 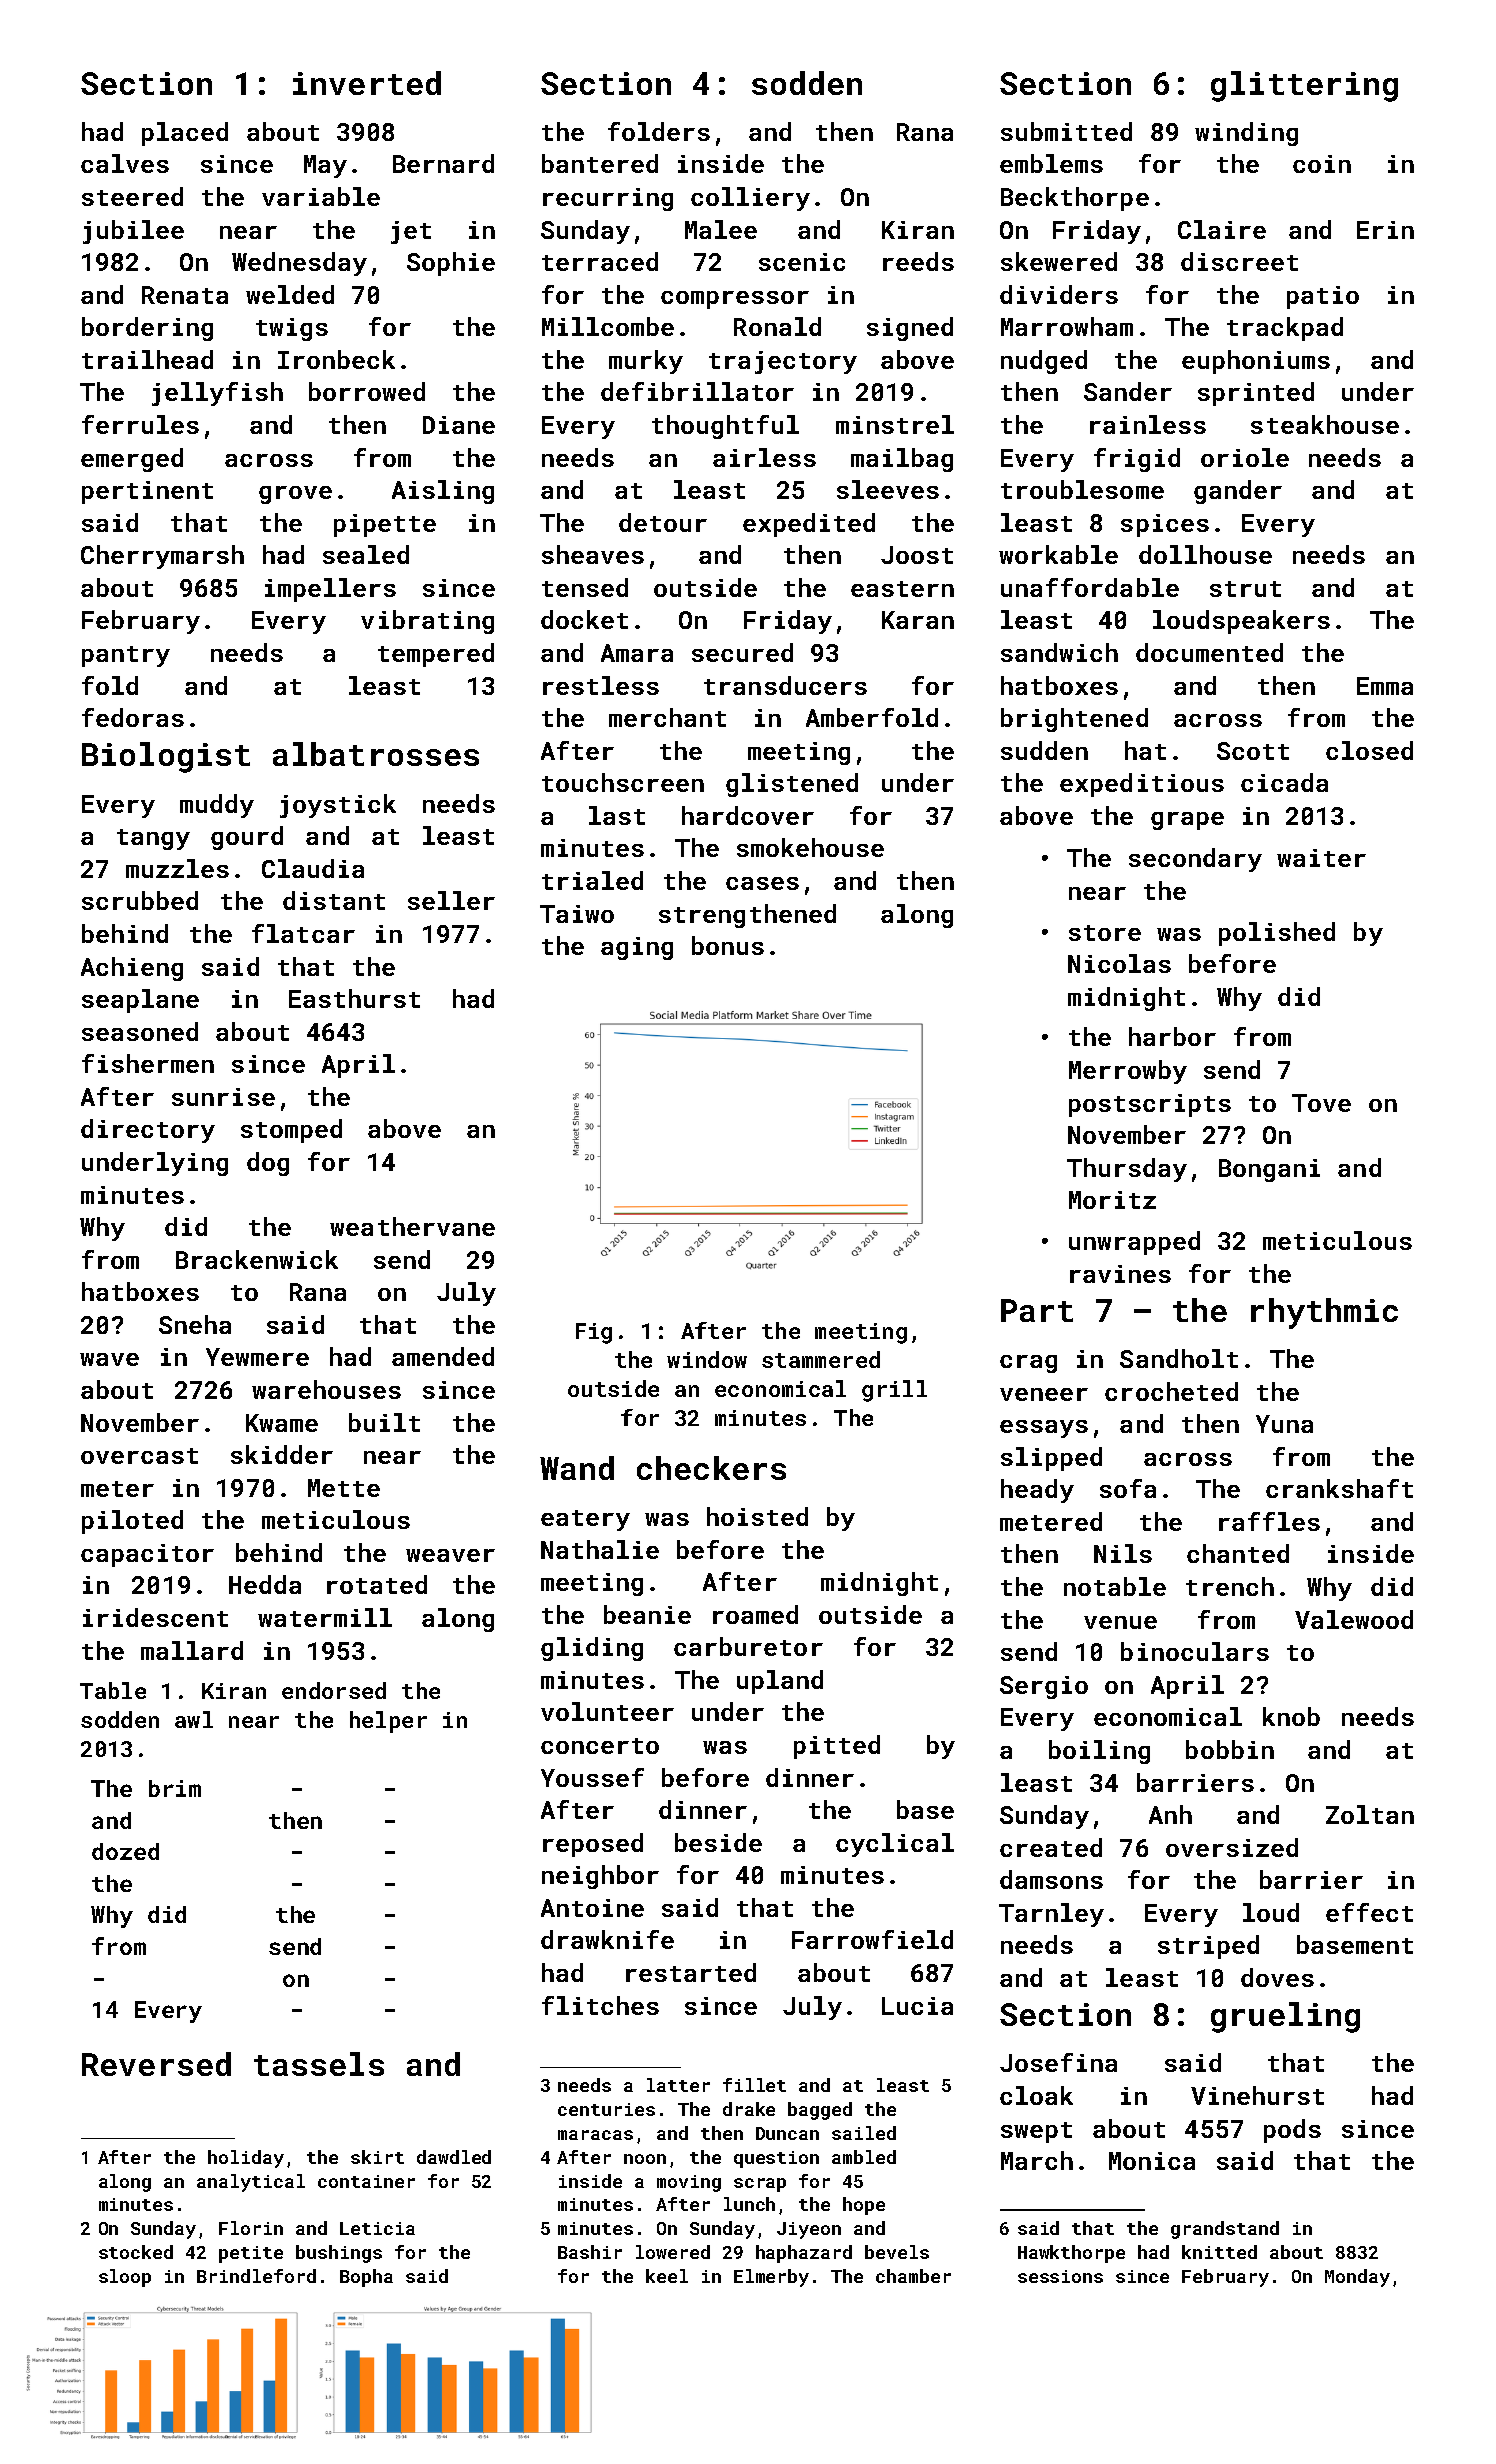 What do you see at coordinates (707, 1359) in the screenshot?
I see `window` at bounding box center [707, 1359].
